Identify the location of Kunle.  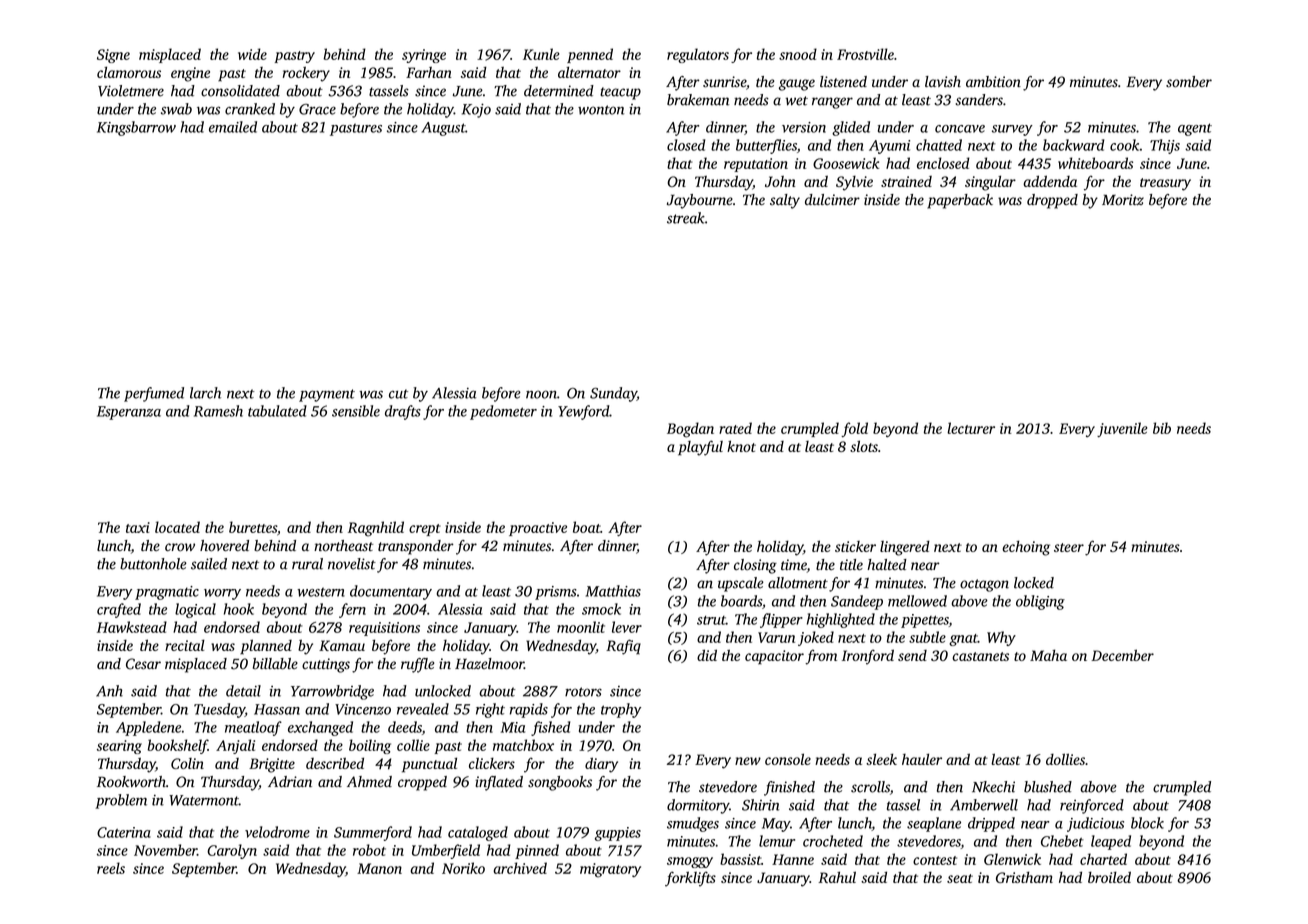
(541, 54).
